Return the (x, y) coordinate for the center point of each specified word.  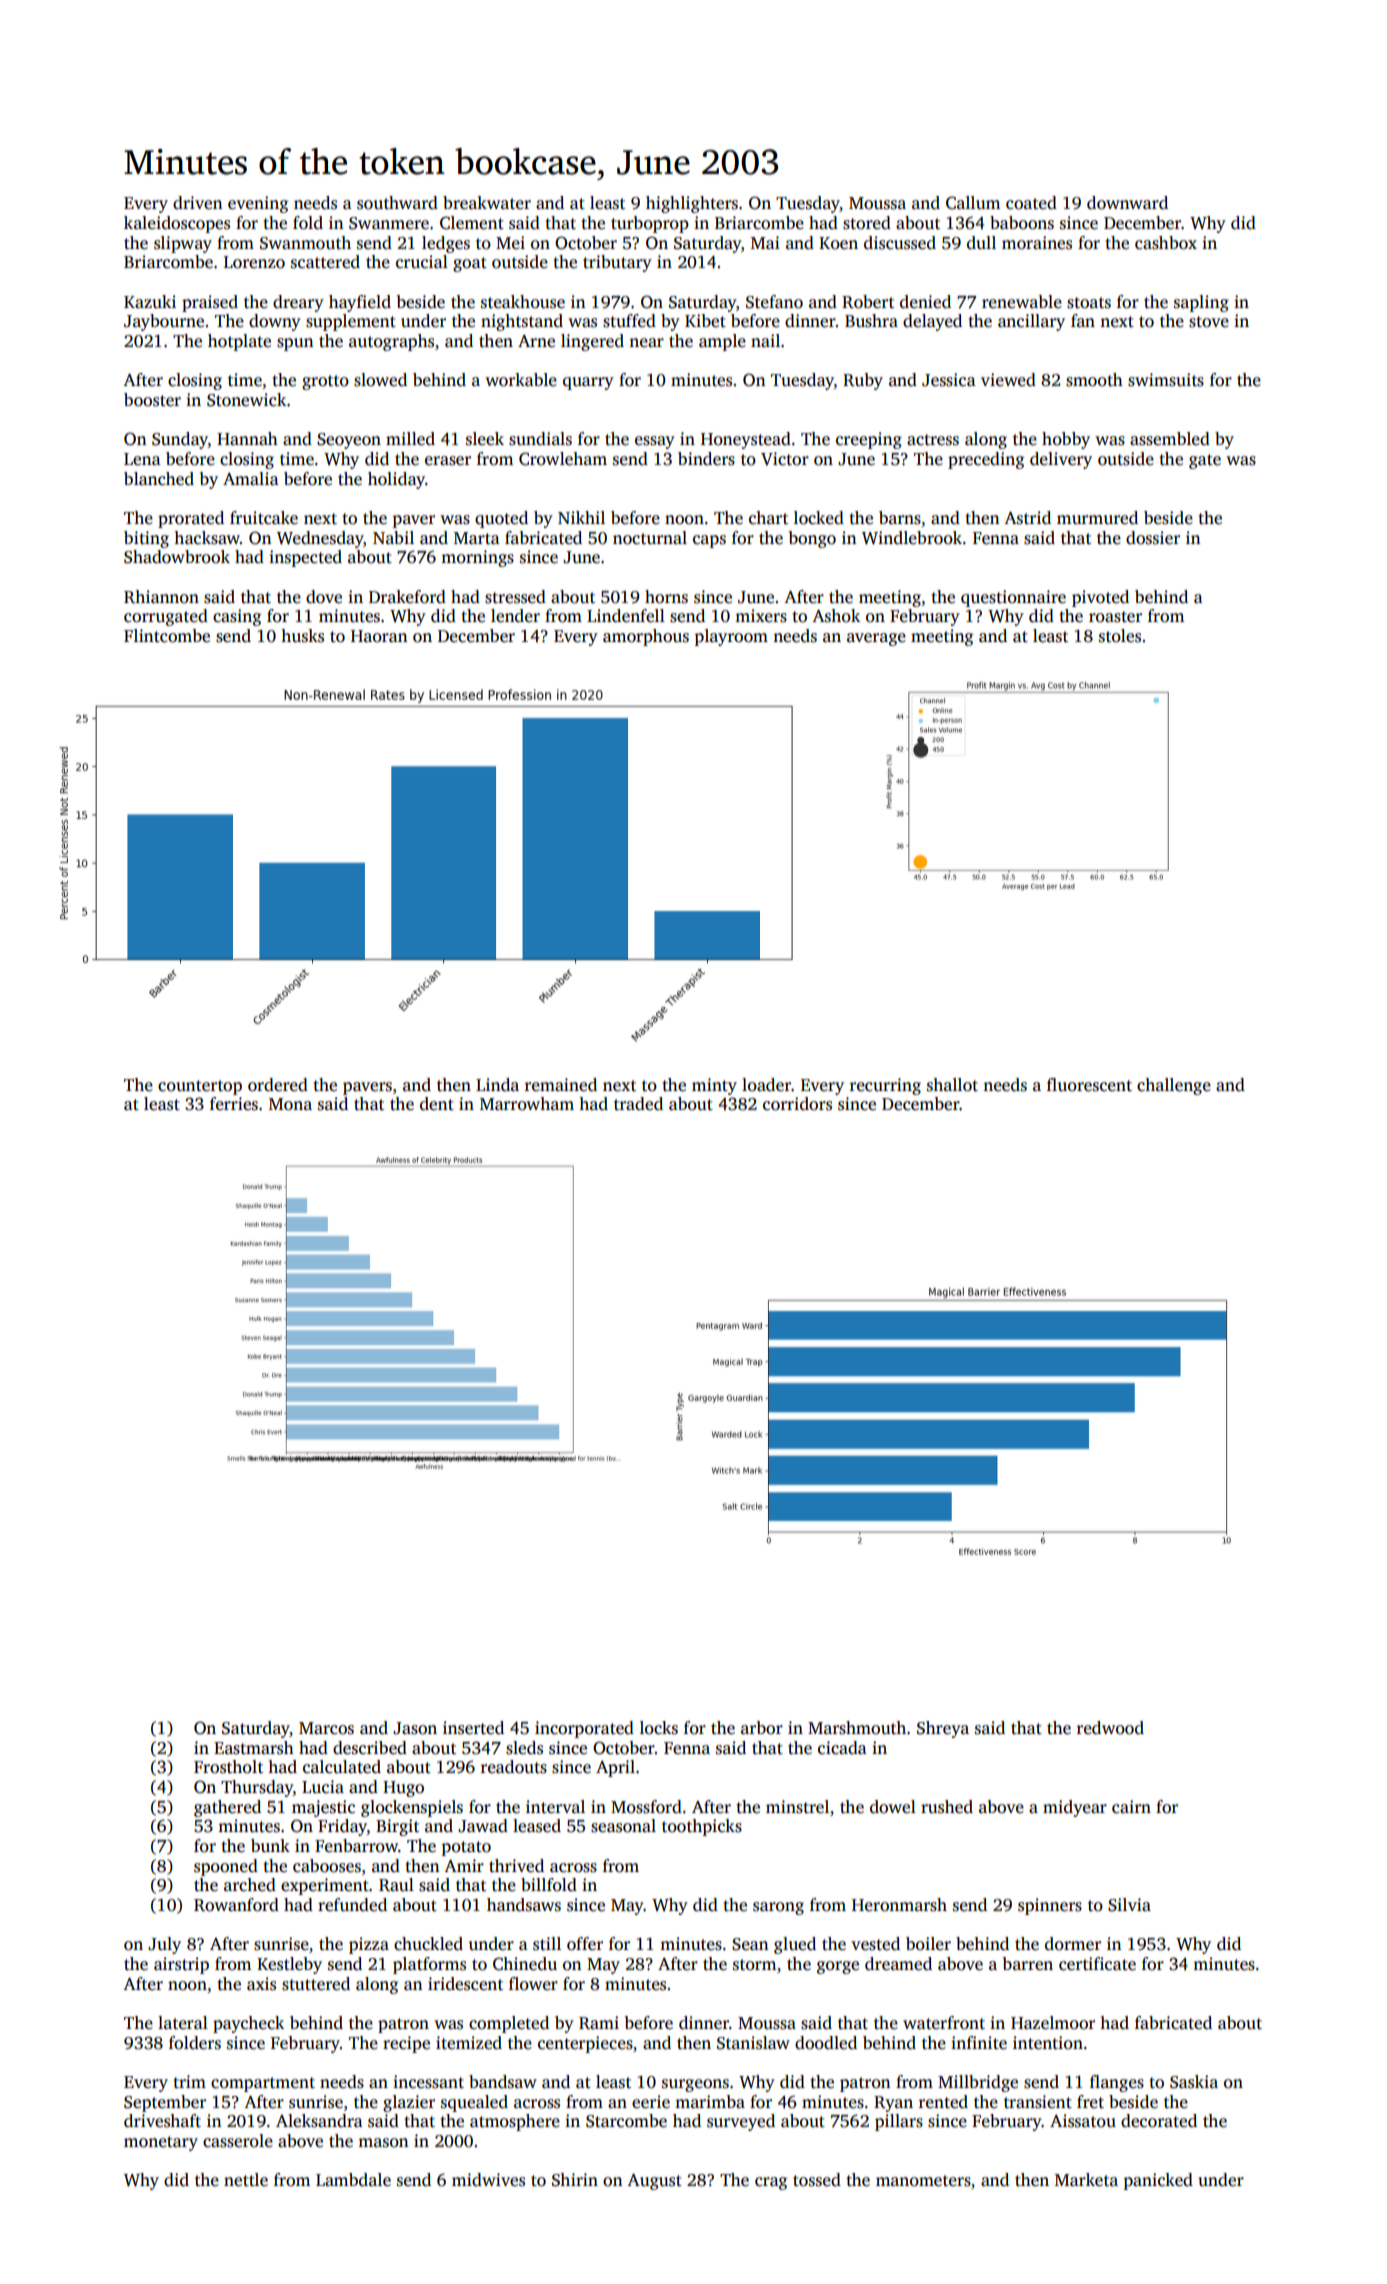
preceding (986, 460)
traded (638, 1104)
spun (295, 344)
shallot (952, 1085)
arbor (762, 1728)
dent (437, 1104)
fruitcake (264, 518)
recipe (406, 2044)
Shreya (943, 1729)
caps (709, 541)
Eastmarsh (254, 1748)
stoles (1120, 636)
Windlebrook (912, 538)
